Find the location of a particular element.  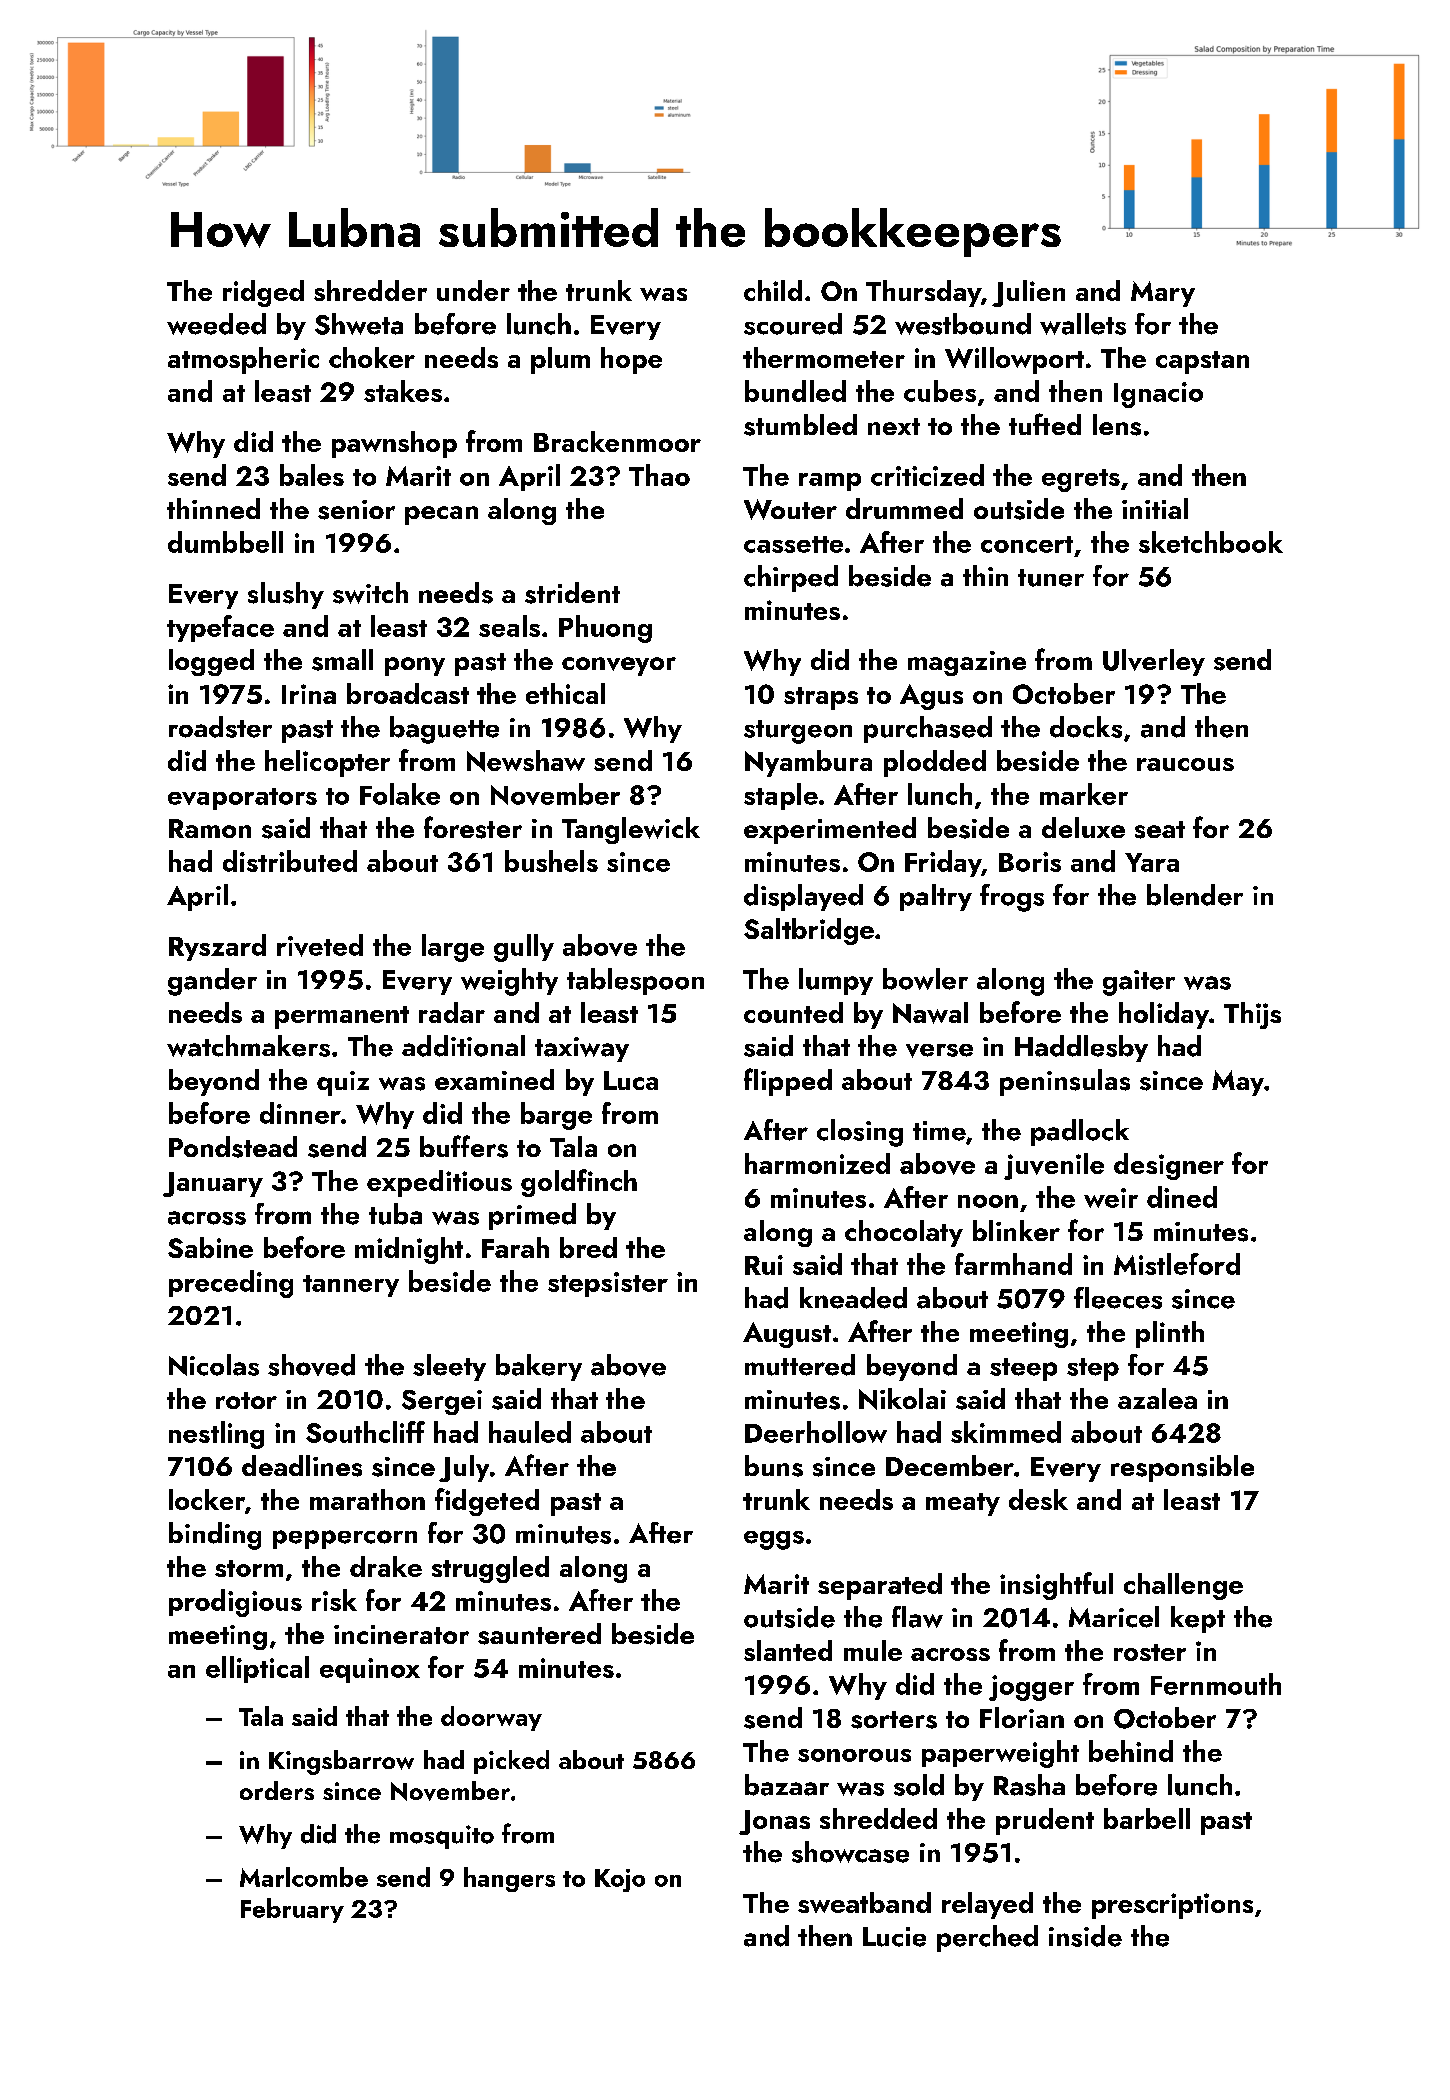

Marlcombe is located at coordinates (304, 1877).
